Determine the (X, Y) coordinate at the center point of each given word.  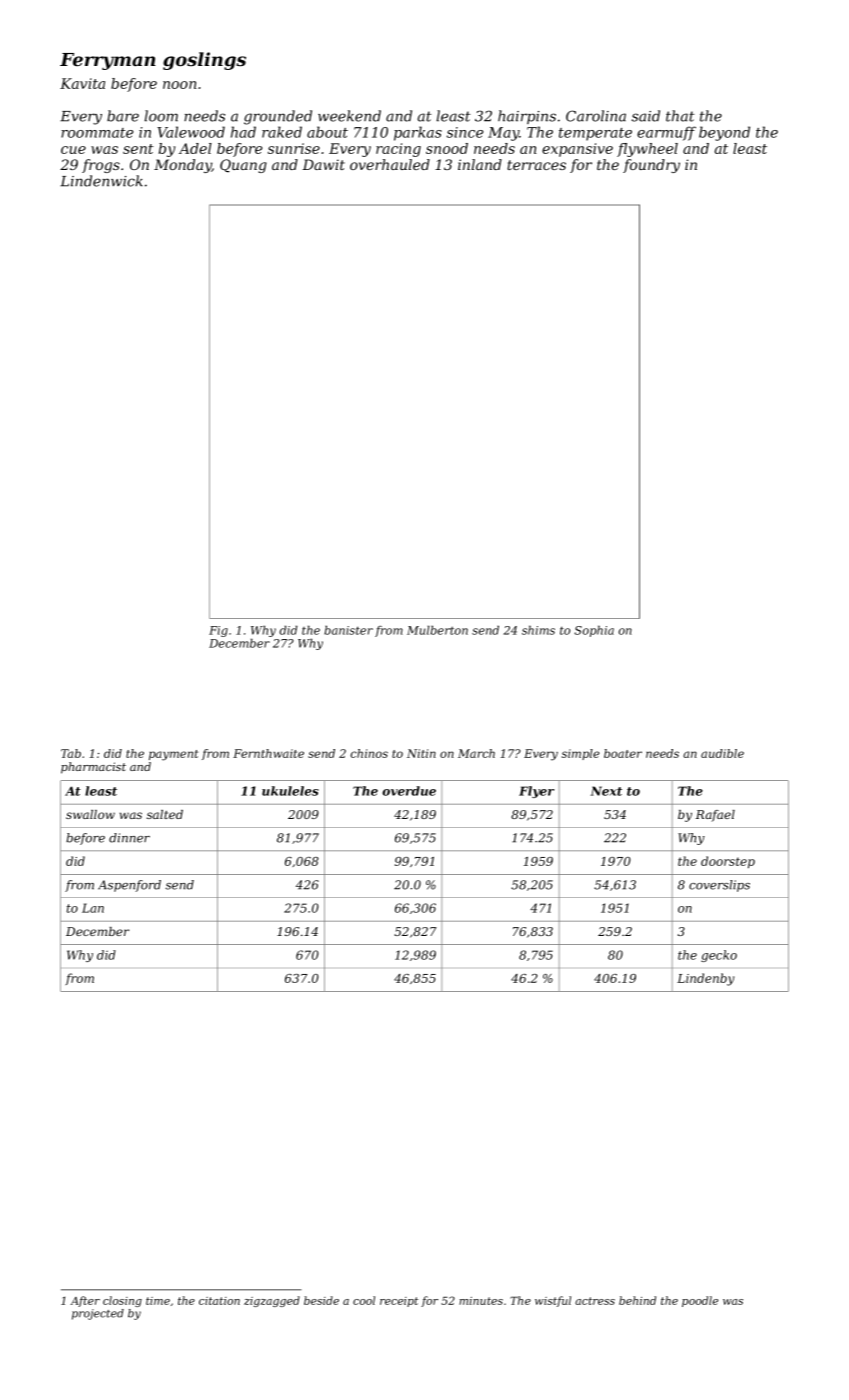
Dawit (323, 164)
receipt (399, 1302)
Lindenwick (101, 181)
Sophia (594, 631)
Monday (183, 166)
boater (623, 753)
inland (480, 164)
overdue (409, 791)
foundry (651, 166)
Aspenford (129, 886)
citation (219, 1301)
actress (595, 1301)
